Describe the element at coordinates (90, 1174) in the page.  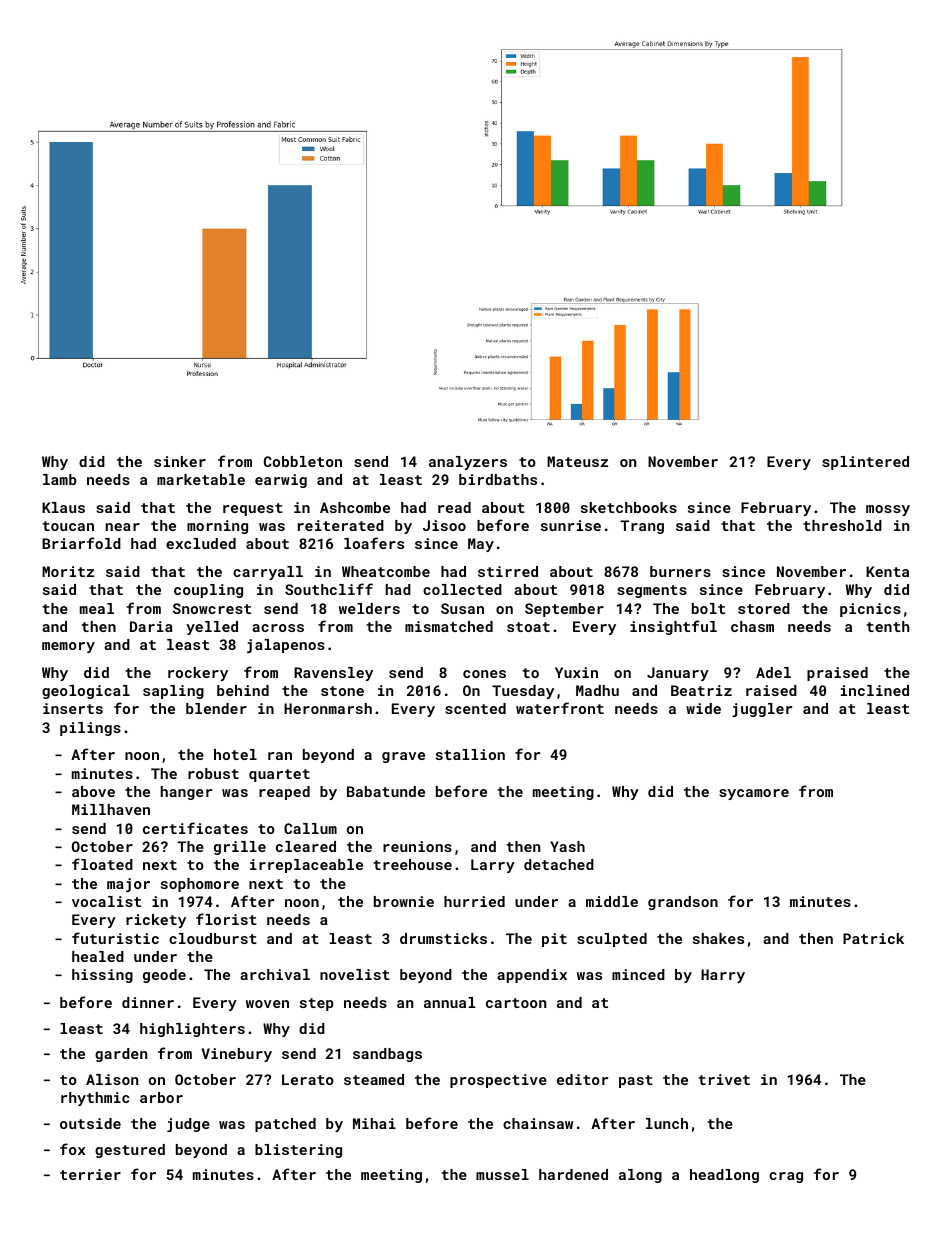
I see `terrier` at that location.
